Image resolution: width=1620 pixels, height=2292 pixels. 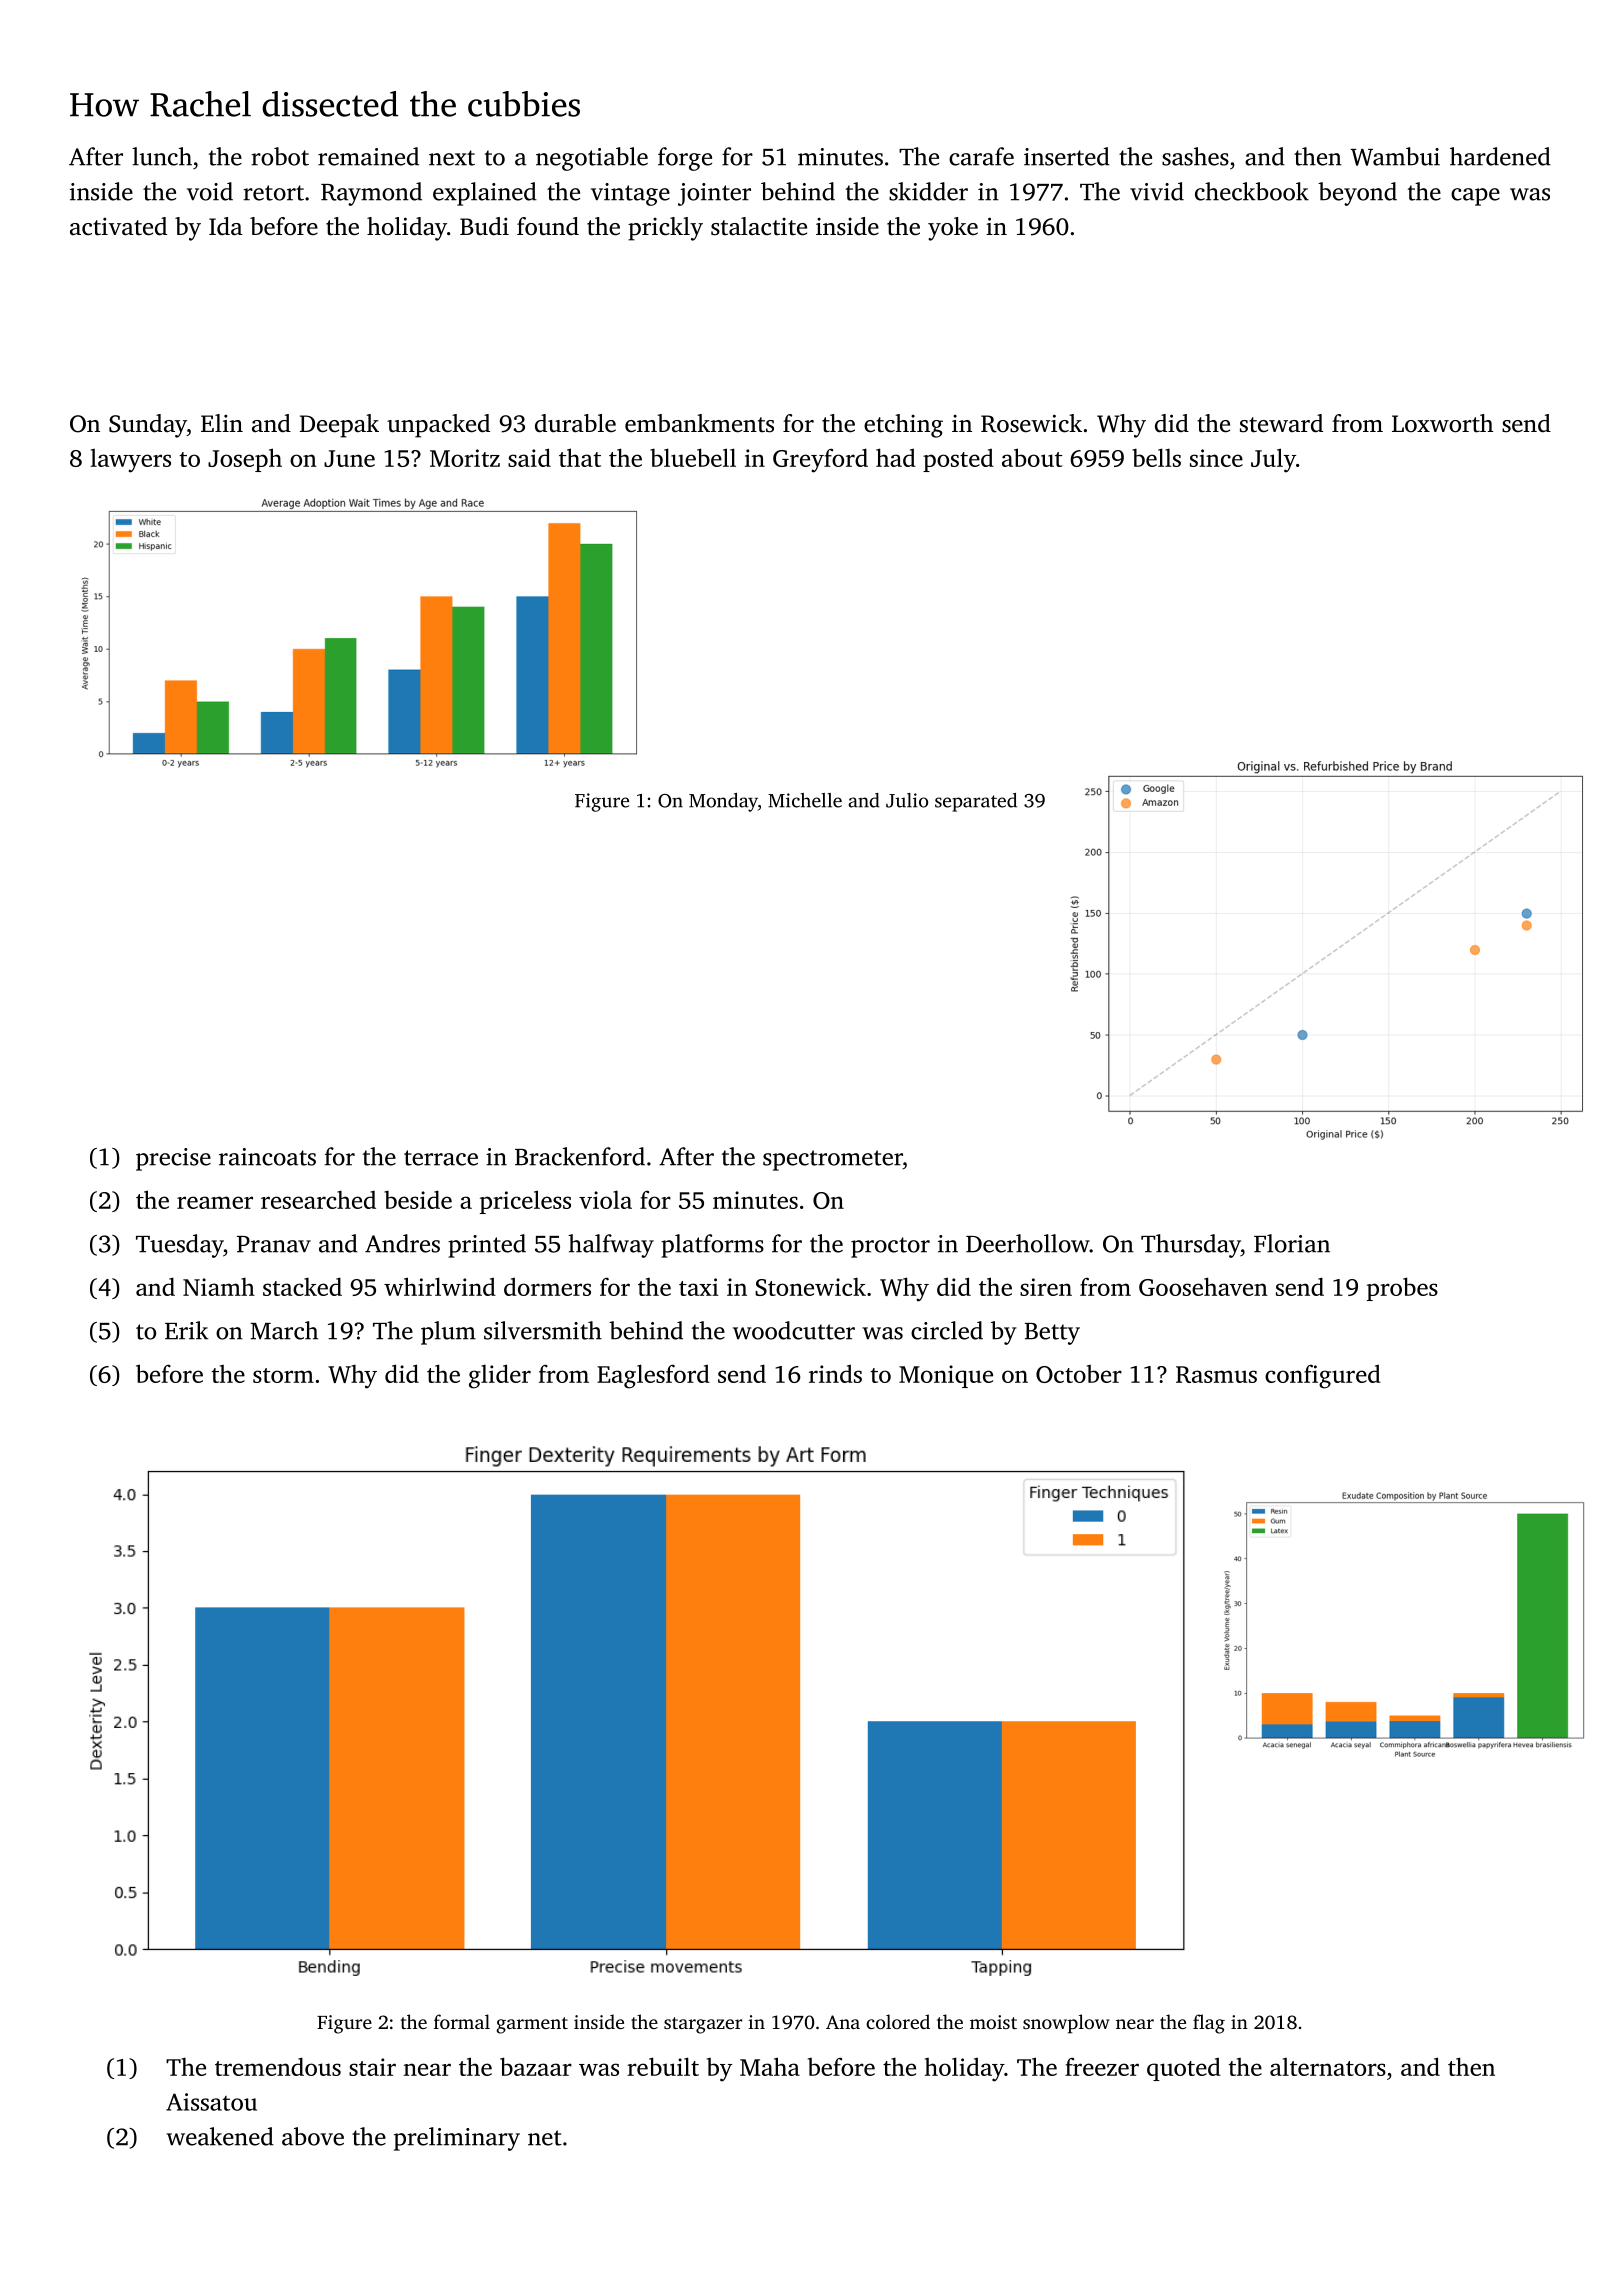 I want to click on raincoats, so click(x=267, y=1157).
